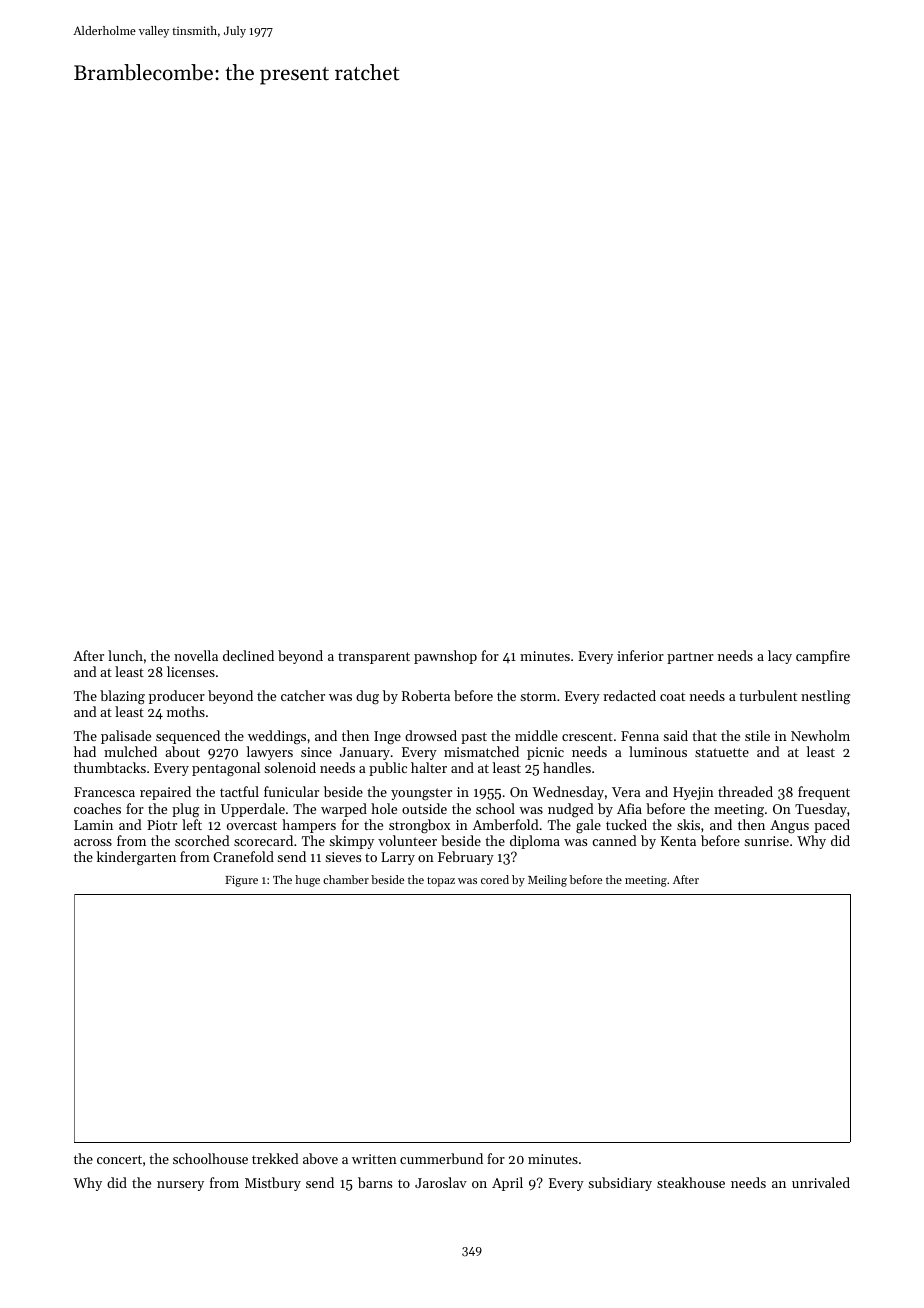 This screenshot has height=1308, width=924. Describe the element at coordinates (374, 658) in the screenshot. I see `transparent` at that location.
